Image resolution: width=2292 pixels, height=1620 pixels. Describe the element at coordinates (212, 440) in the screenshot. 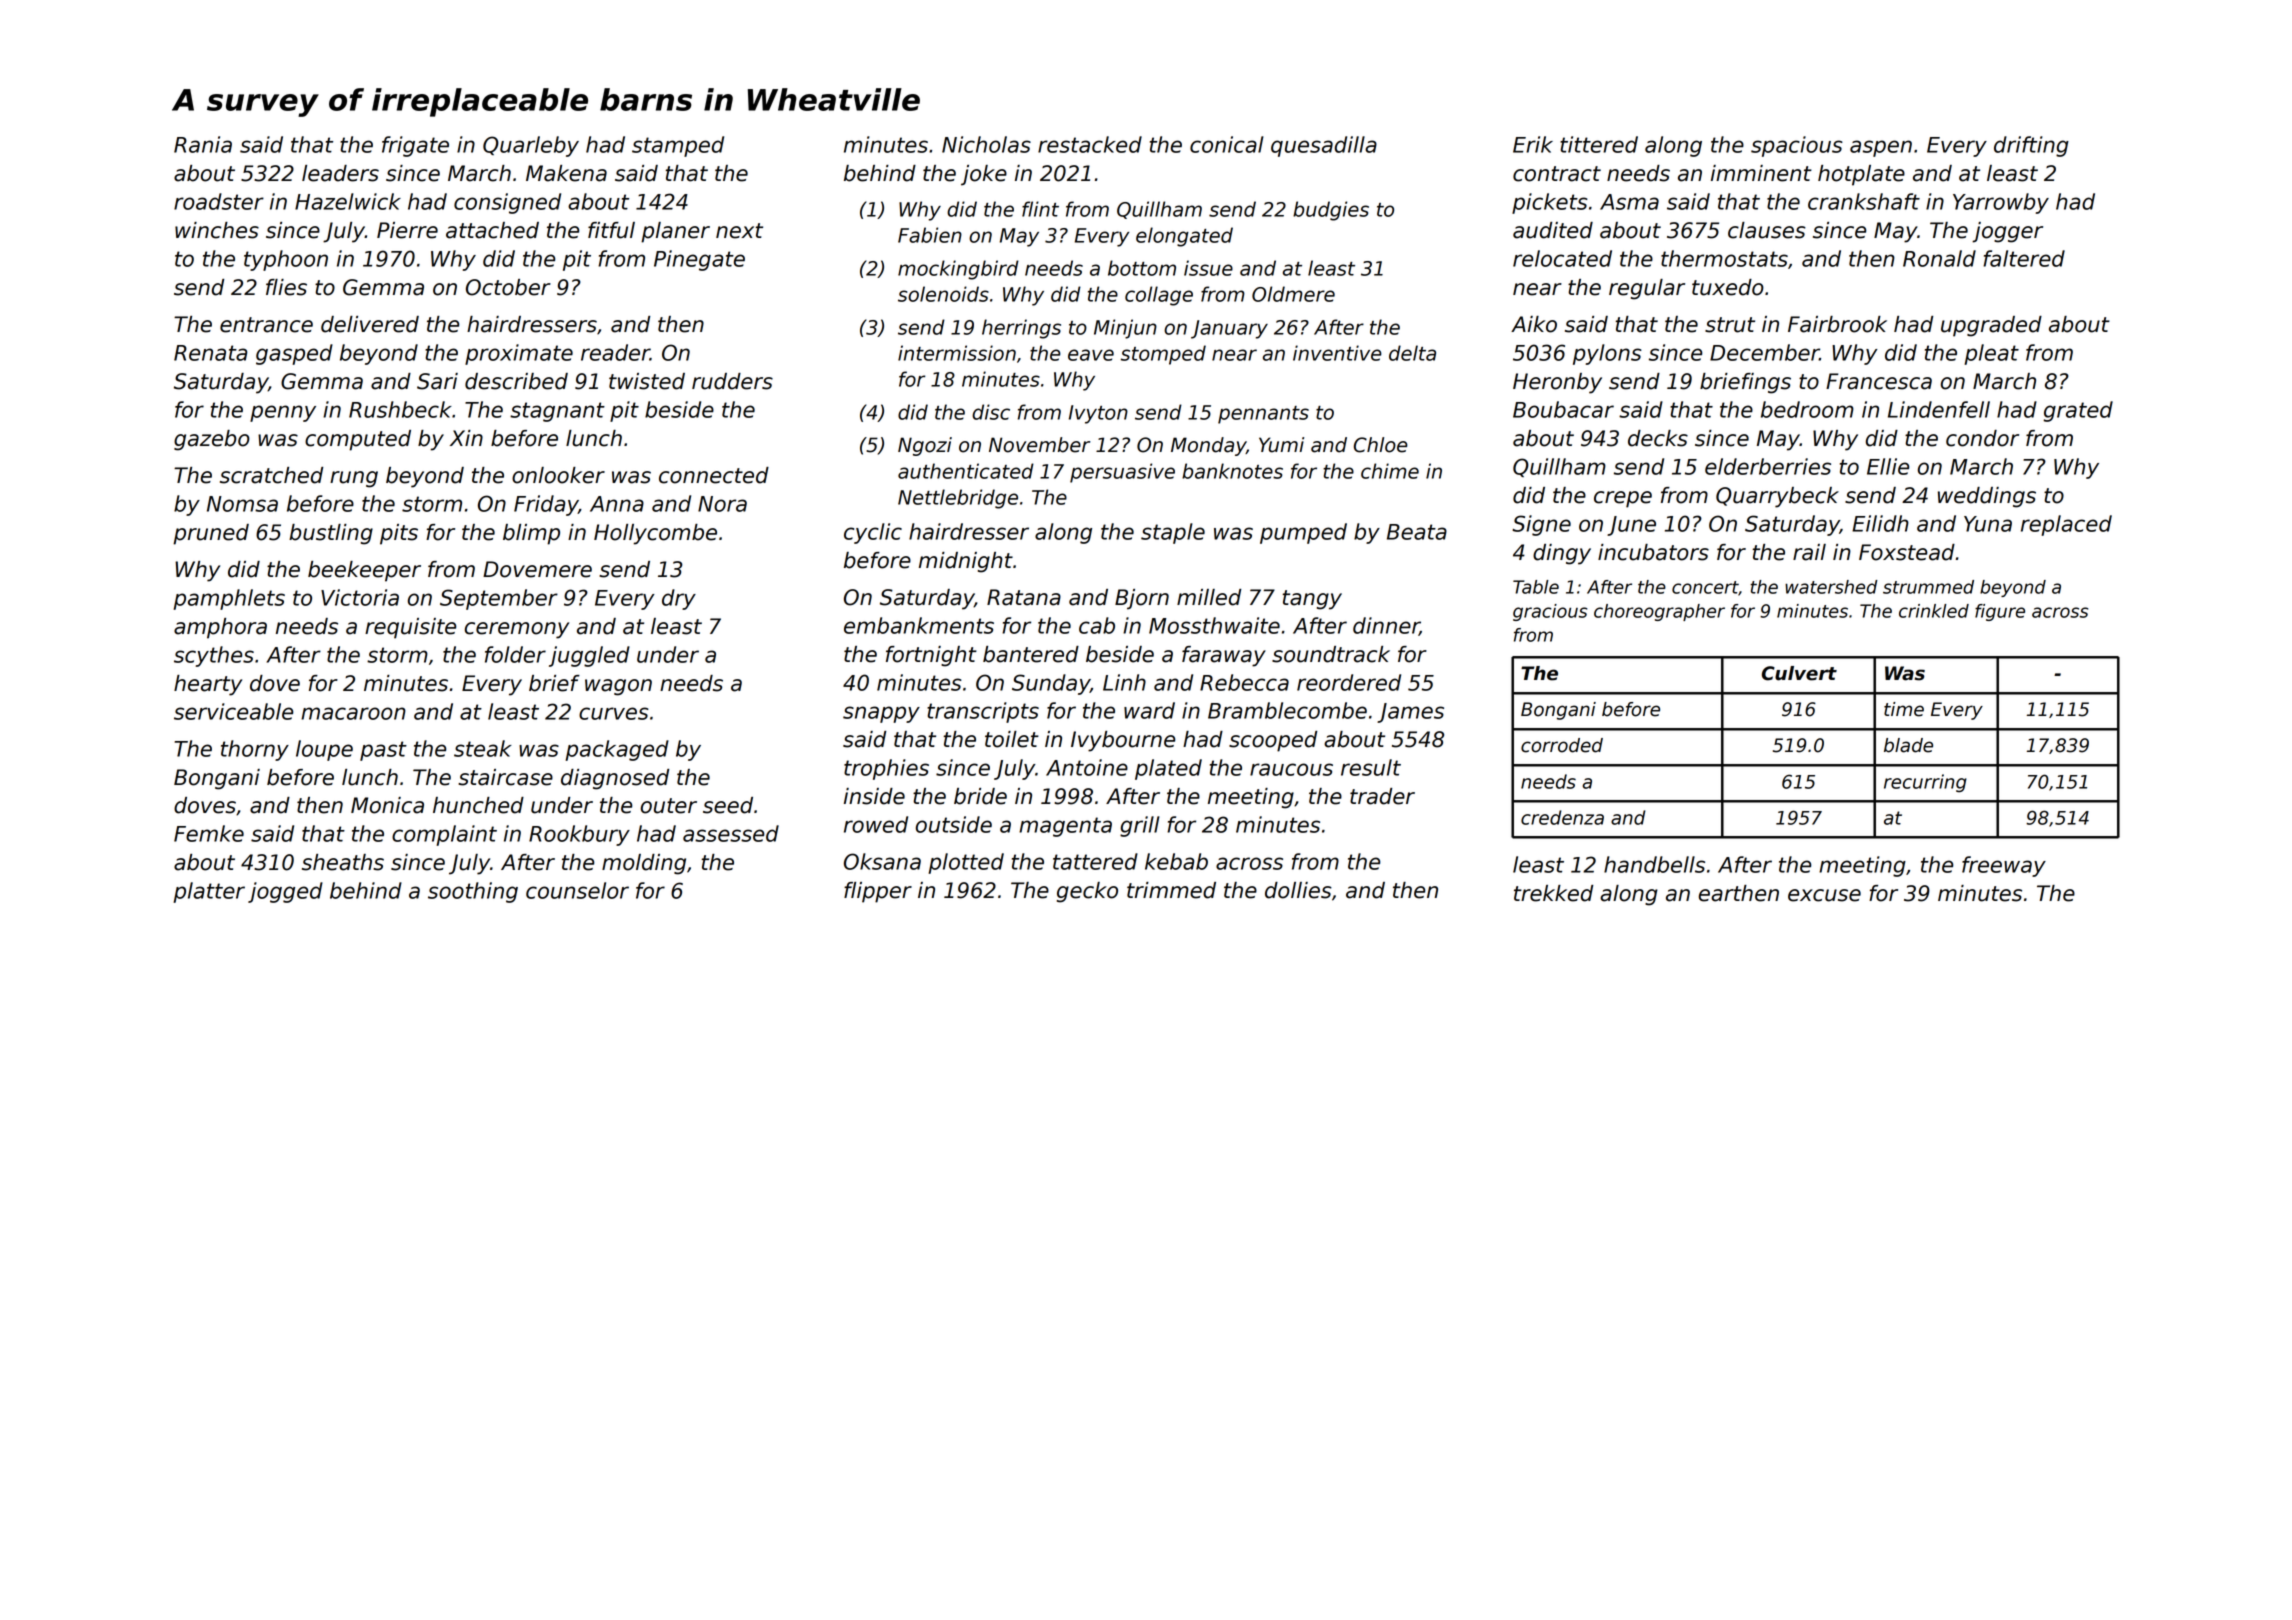

I see `gazebo` at that location.
